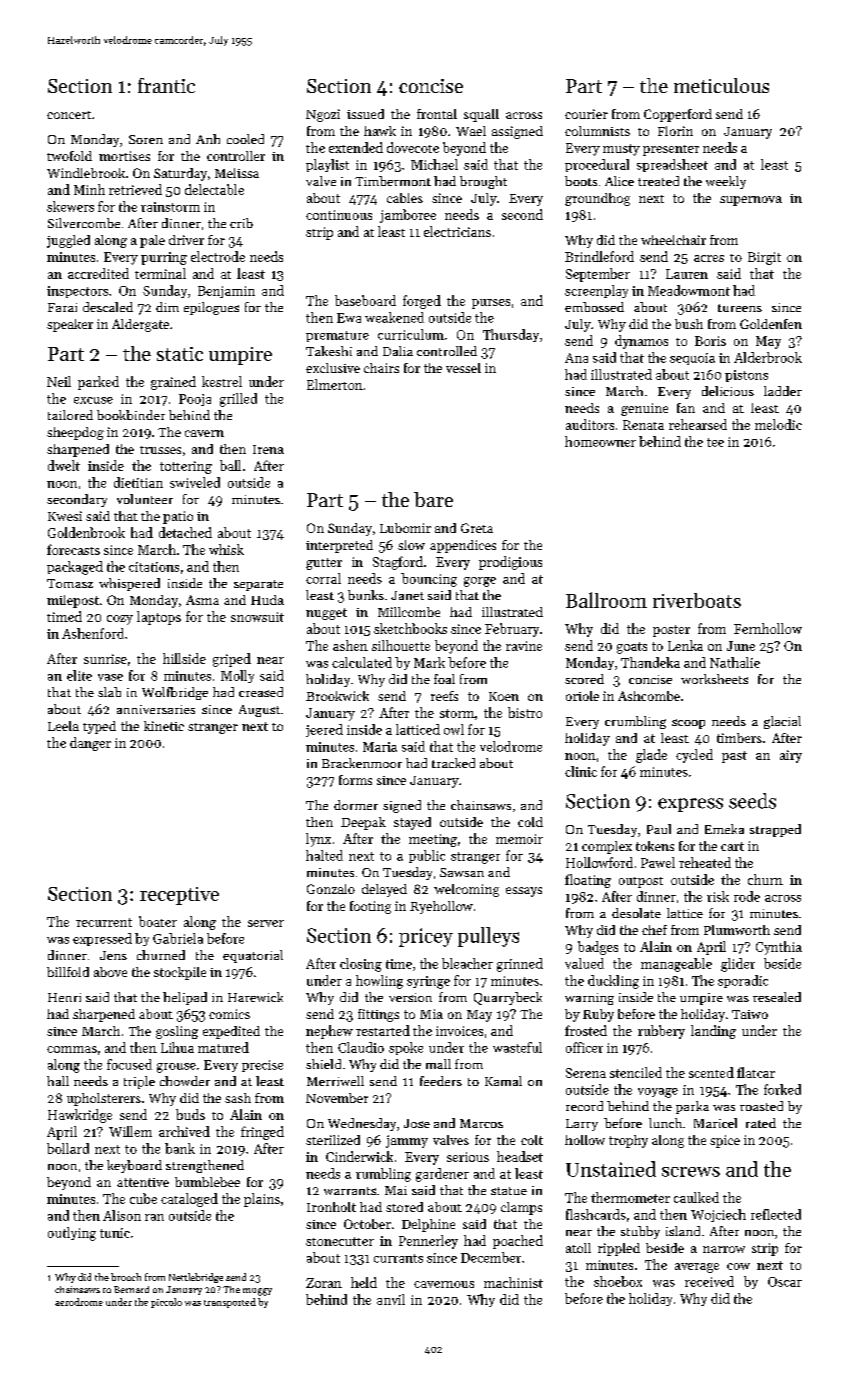 This document has height=1400, width=849. I want to click on goats, so click(632, 648).
